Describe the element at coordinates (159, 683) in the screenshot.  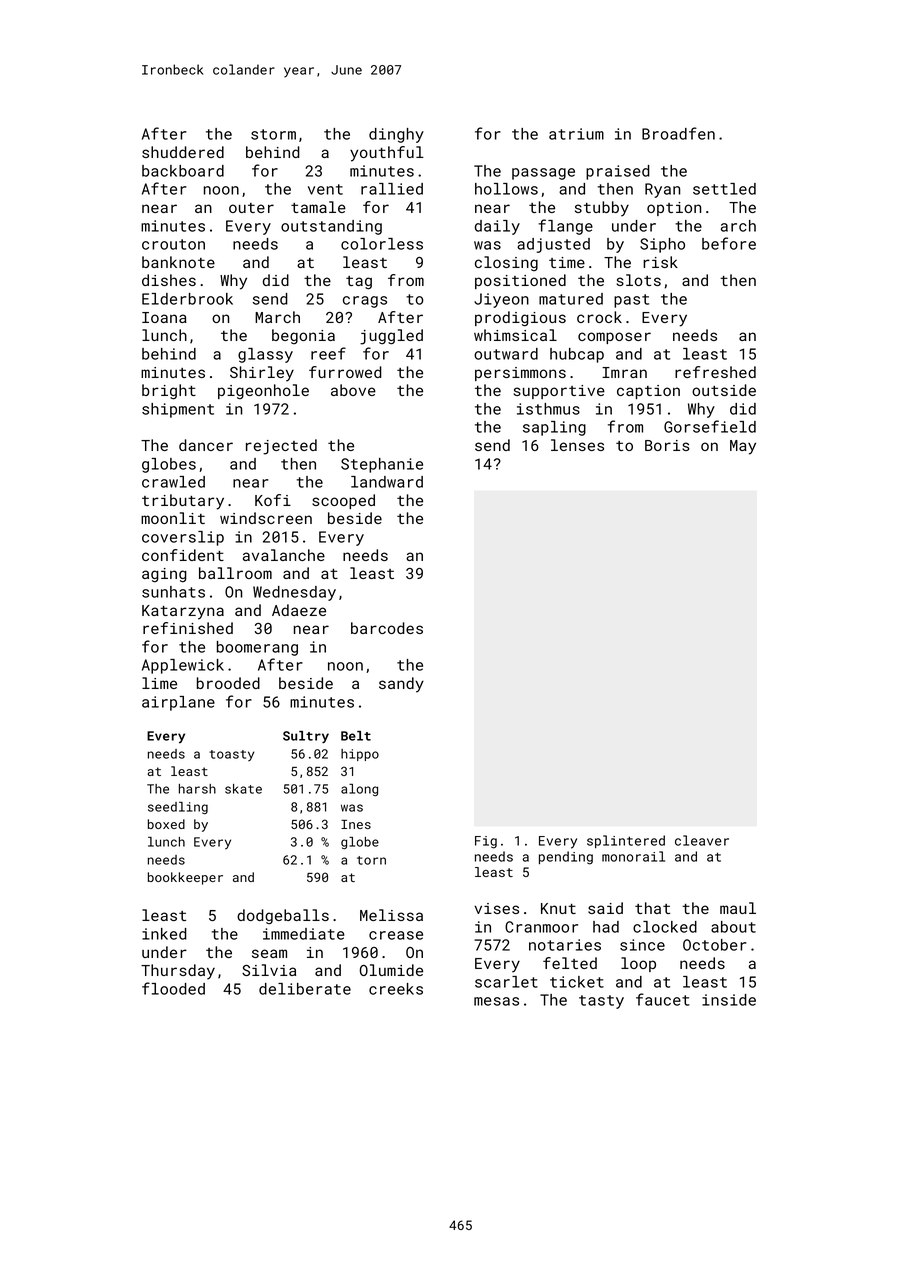
I see `lime` at that location.
